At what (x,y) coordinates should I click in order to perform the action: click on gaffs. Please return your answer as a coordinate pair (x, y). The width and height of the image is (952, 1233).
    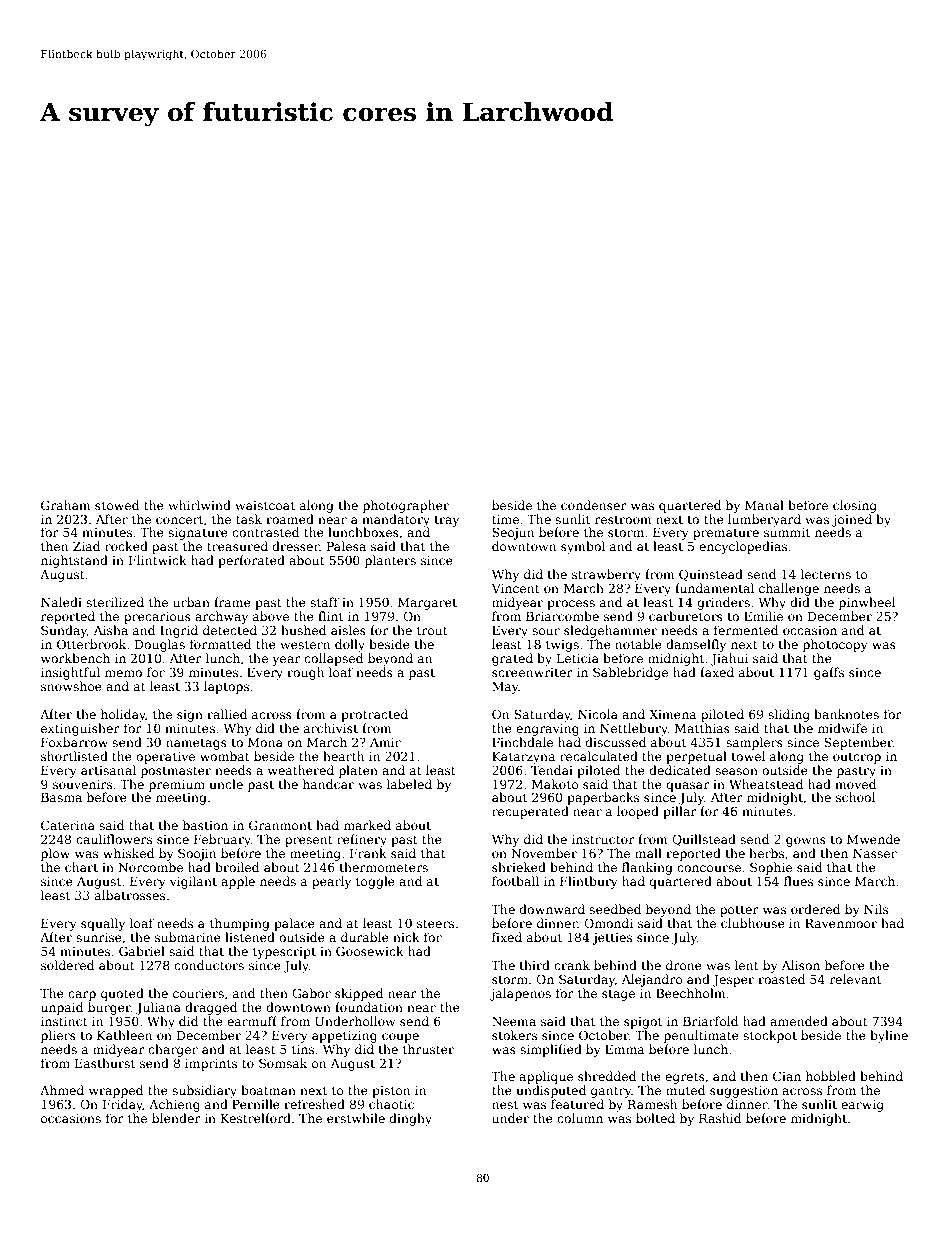
    Looking at the image, I should click on (829, 673).
